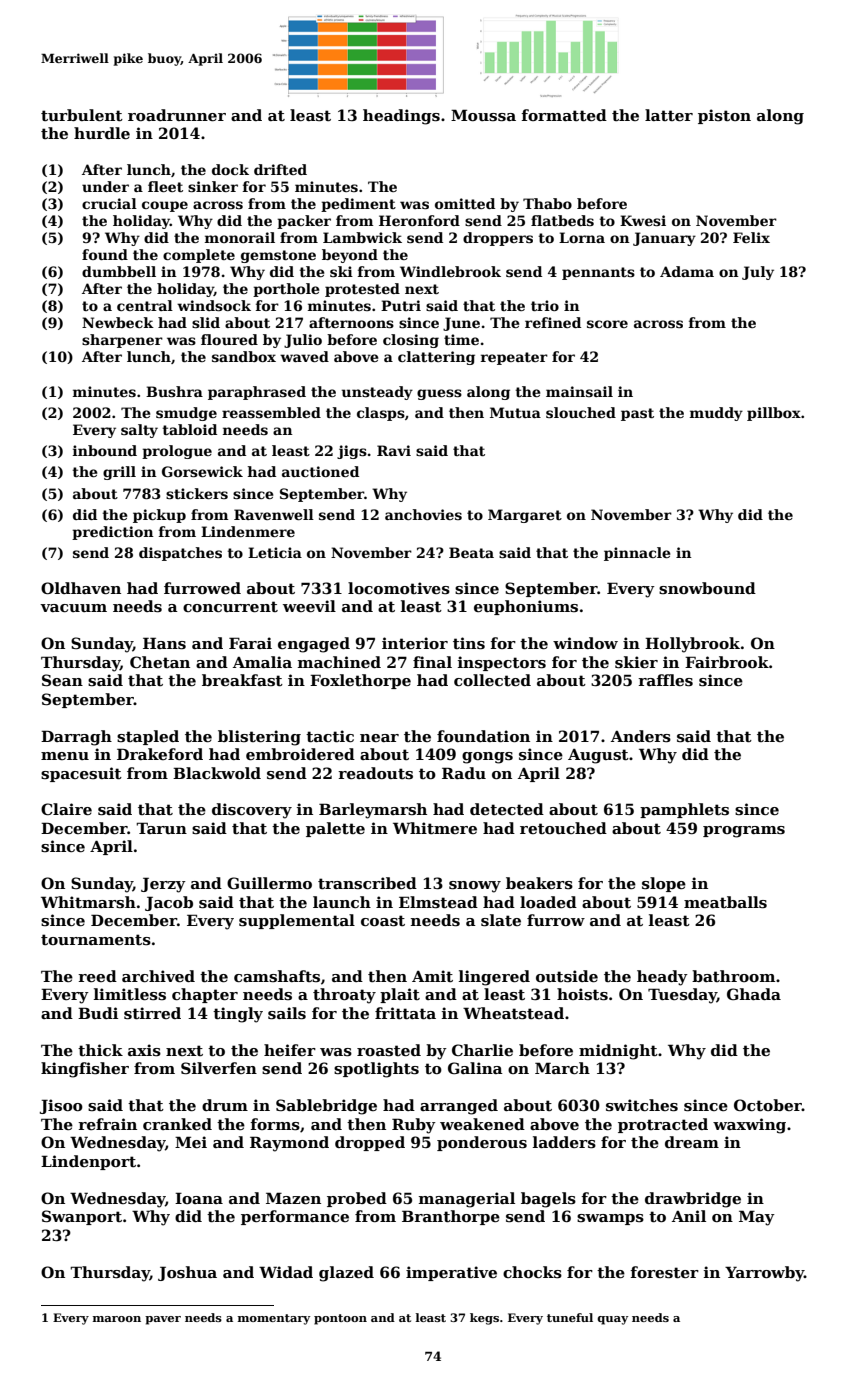  I want to click on Newbeck, so click(118, 322).
